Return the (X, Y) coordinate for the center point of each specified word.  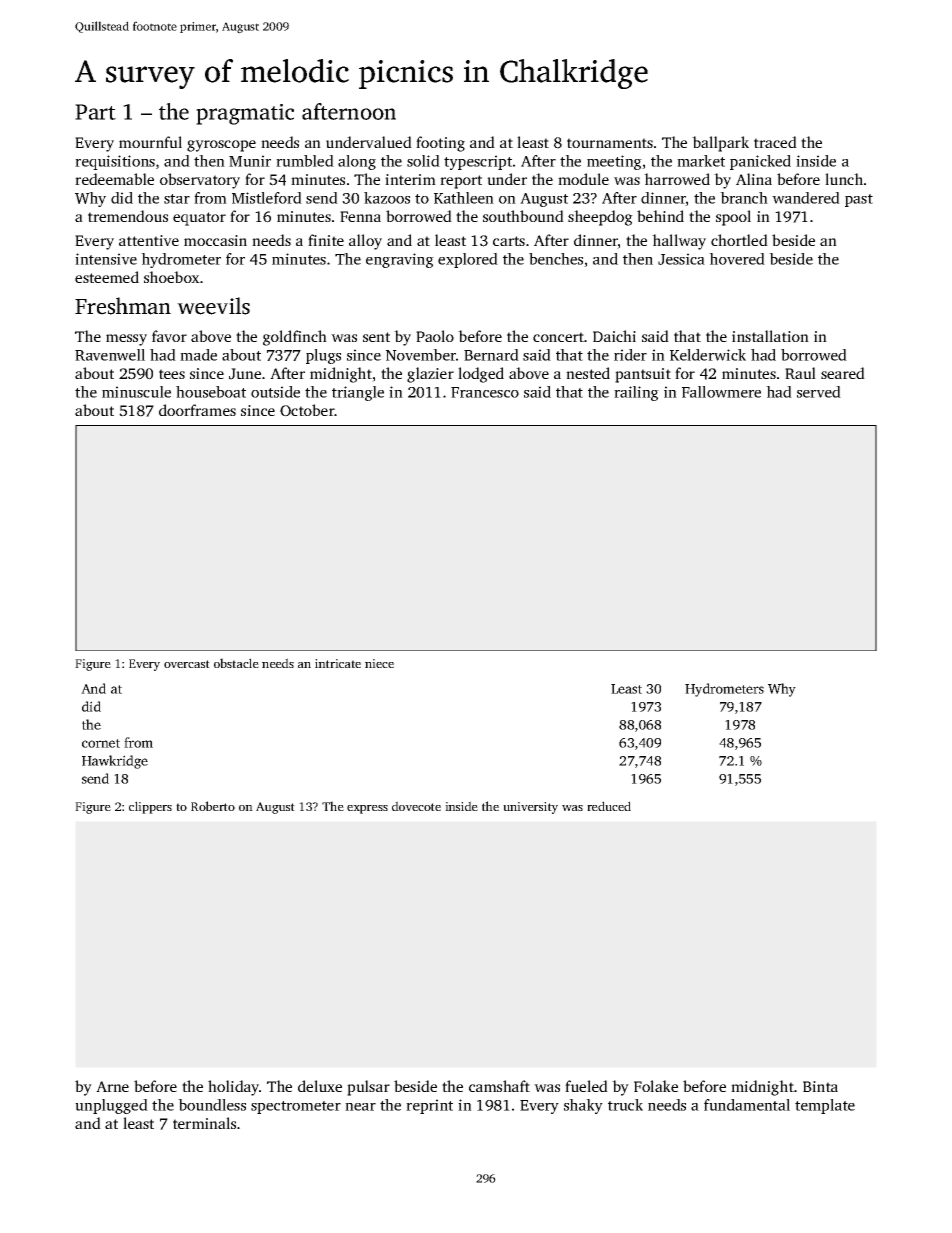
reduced (609, 806)
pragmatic (245, 114)
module (583, 179)
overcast (187, 664)
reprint (429, 1106)
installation (770, 336)
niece (379, 663)
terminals (204, 1123)
